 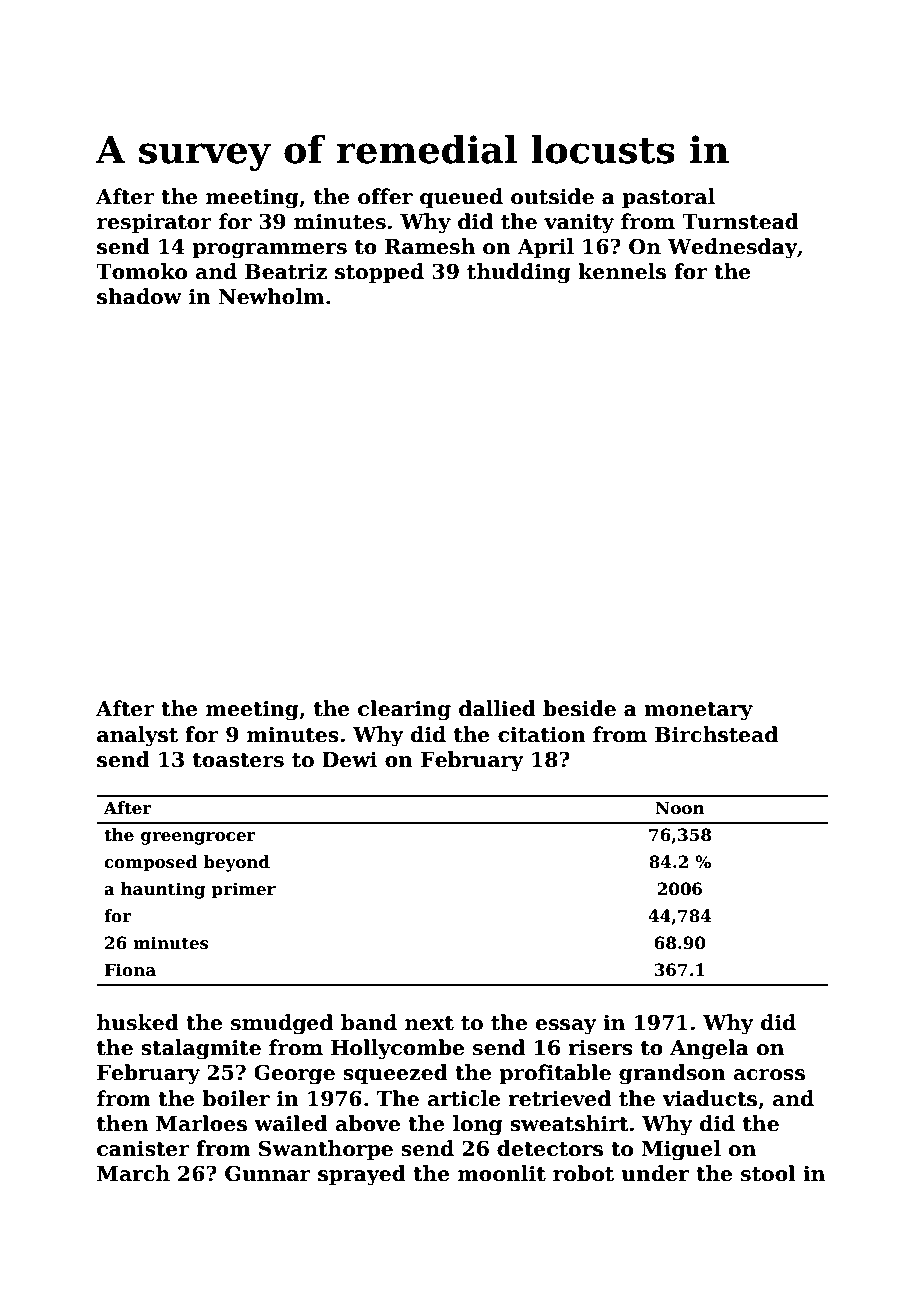 What do you see at coordinates (709, 1049) in the screenshot?
I see `Angela` at bounding box center [709, 1049].
